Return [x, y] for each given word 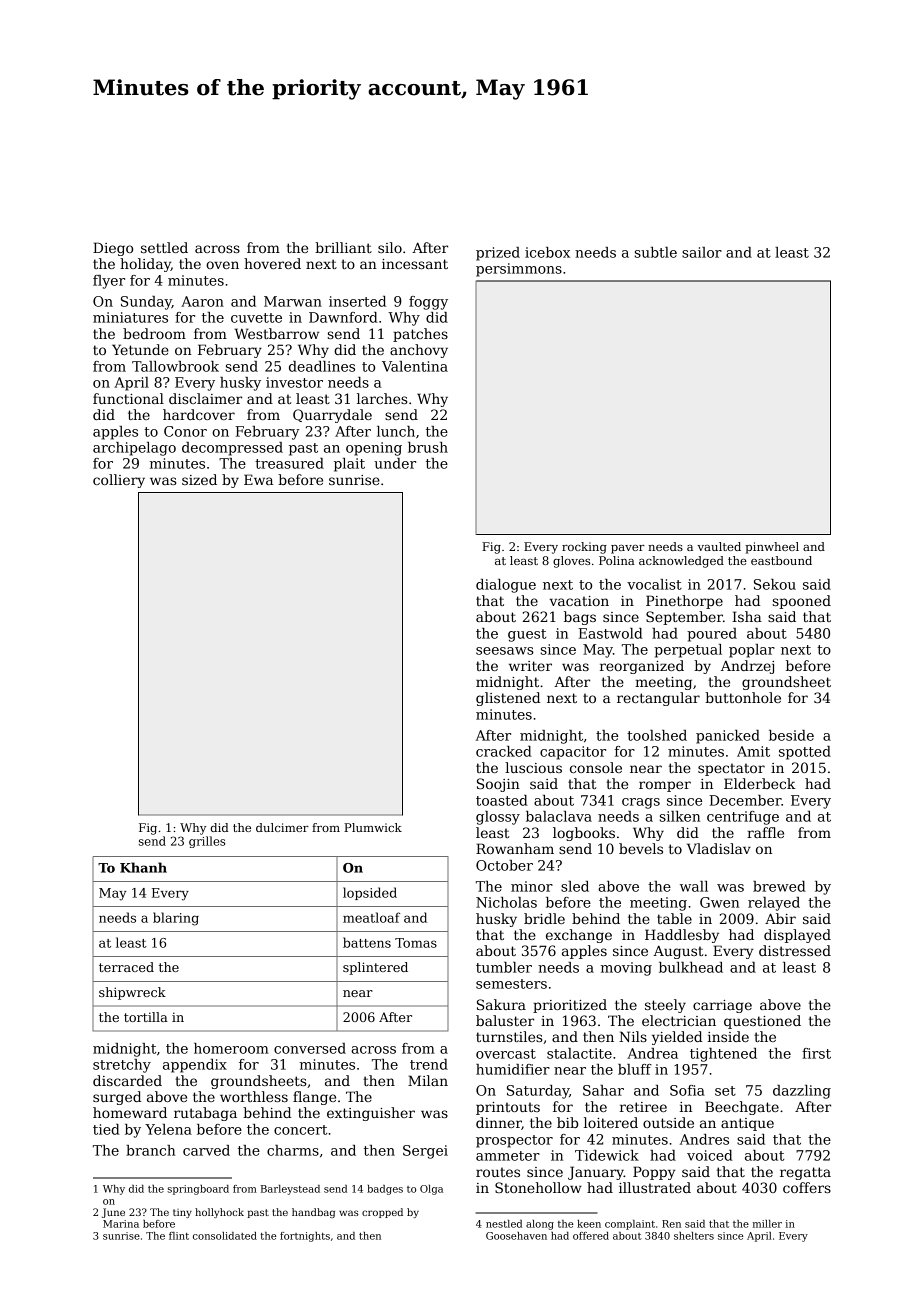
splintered [375, 968]
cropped [382, 1213]
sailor [702, 252]
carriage [722, 1006]
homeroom [231, 1048]
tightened [723, 1055]
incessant [415, 264]
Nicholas [506, 902]
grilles [207, 842]
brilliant [343, 247]
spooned [802, 602]
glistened [508, 699]
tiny [182, 1213]
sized [199, 479]
